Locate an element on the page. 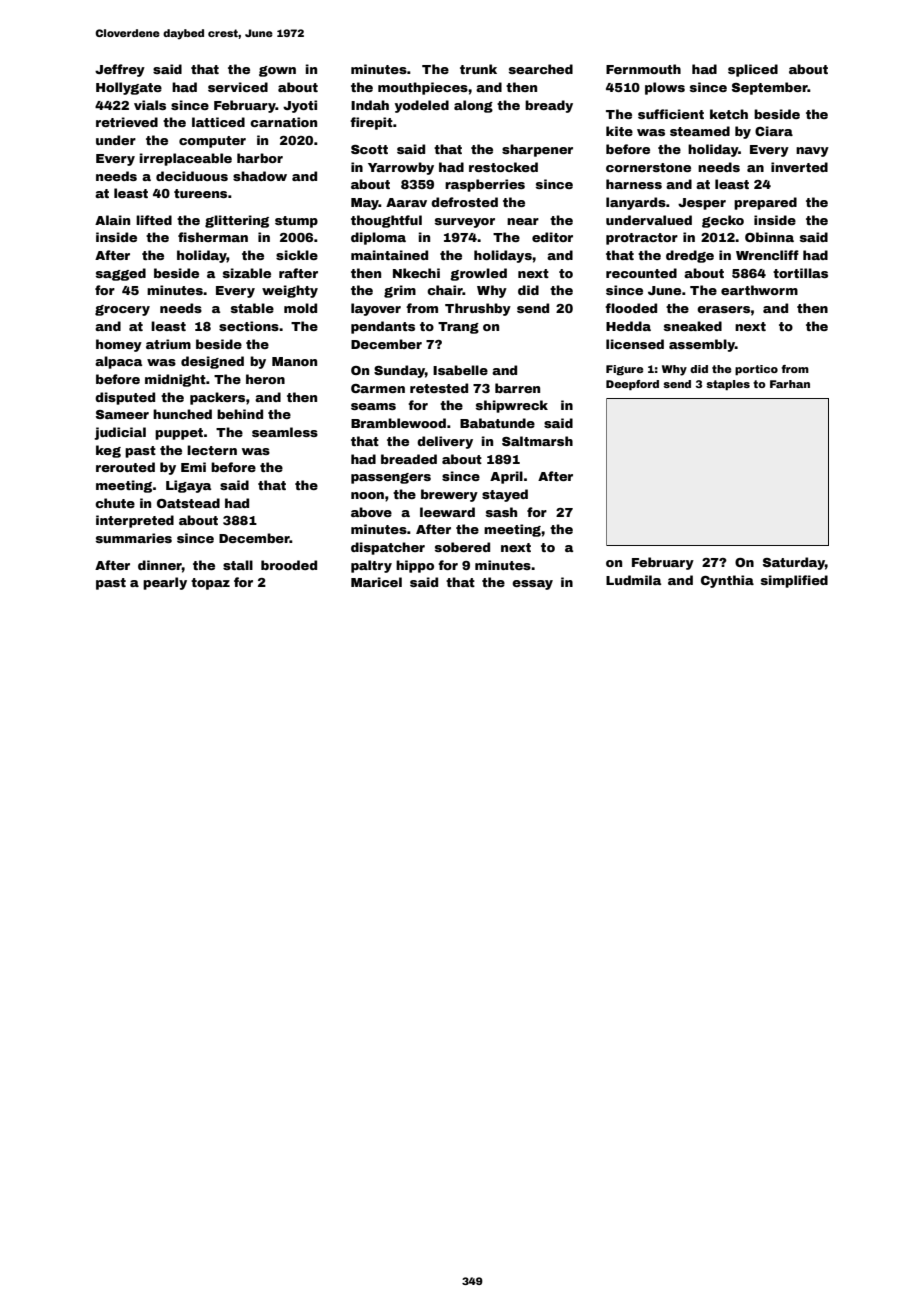 The height and width of the image is (1308, 924). puppet is located at coordinates (179, 434).
